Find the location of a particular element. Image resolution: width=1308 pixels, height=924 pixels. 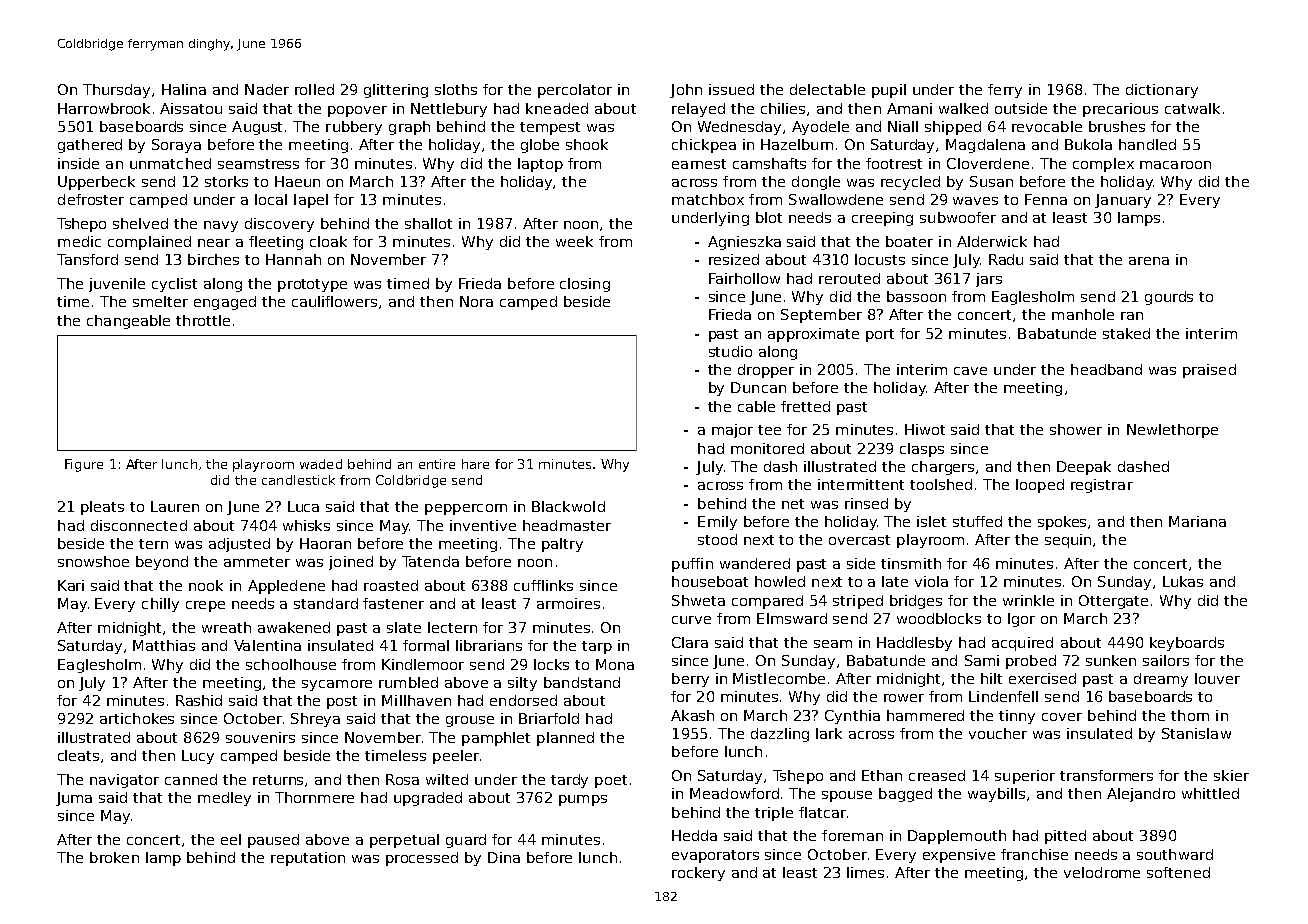

Dina is located at coordinates (504, 857).
